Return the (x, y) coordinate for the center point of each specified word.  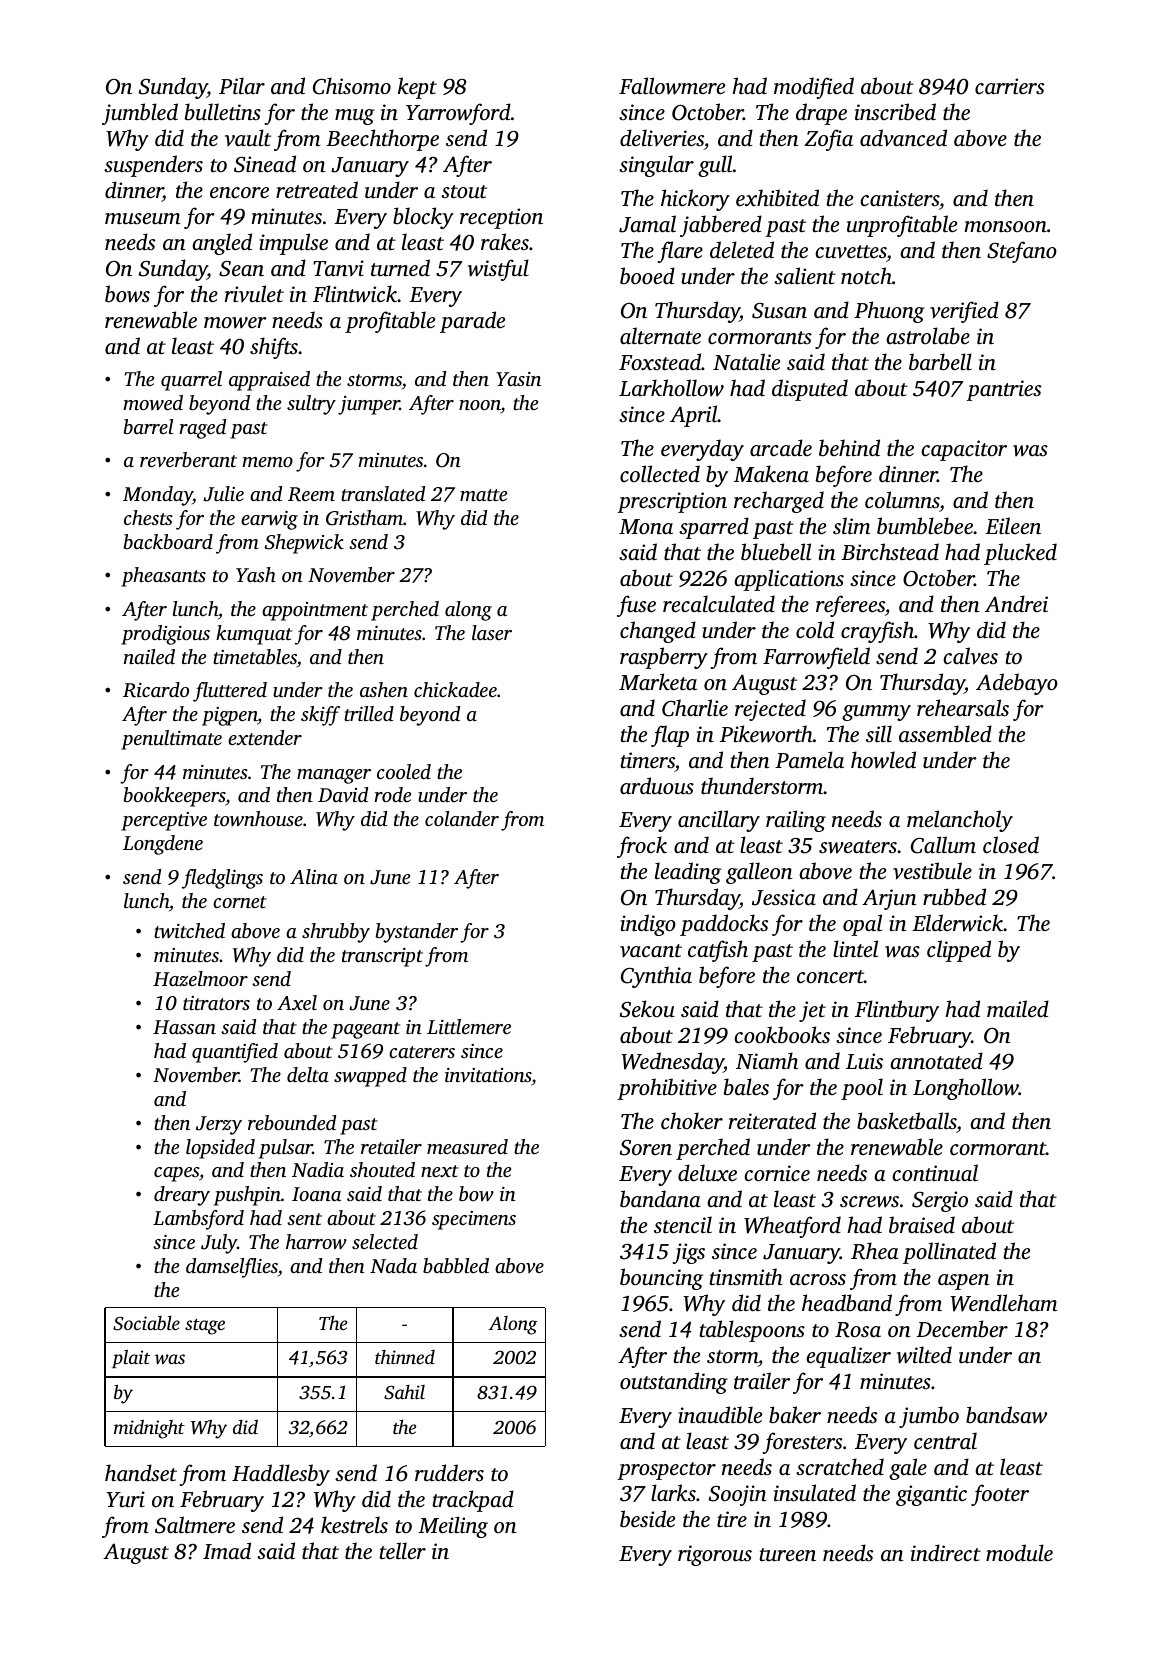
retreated (317, 189)
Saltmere (195, 1525)
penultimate (171, 740)
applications (789, 580)
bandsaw (1006, 1415)
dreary (182, 1196)
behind (849, 447)
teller (403, 1550)
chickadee (455, 689)
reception (501, 218)
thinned (405, 1357)
